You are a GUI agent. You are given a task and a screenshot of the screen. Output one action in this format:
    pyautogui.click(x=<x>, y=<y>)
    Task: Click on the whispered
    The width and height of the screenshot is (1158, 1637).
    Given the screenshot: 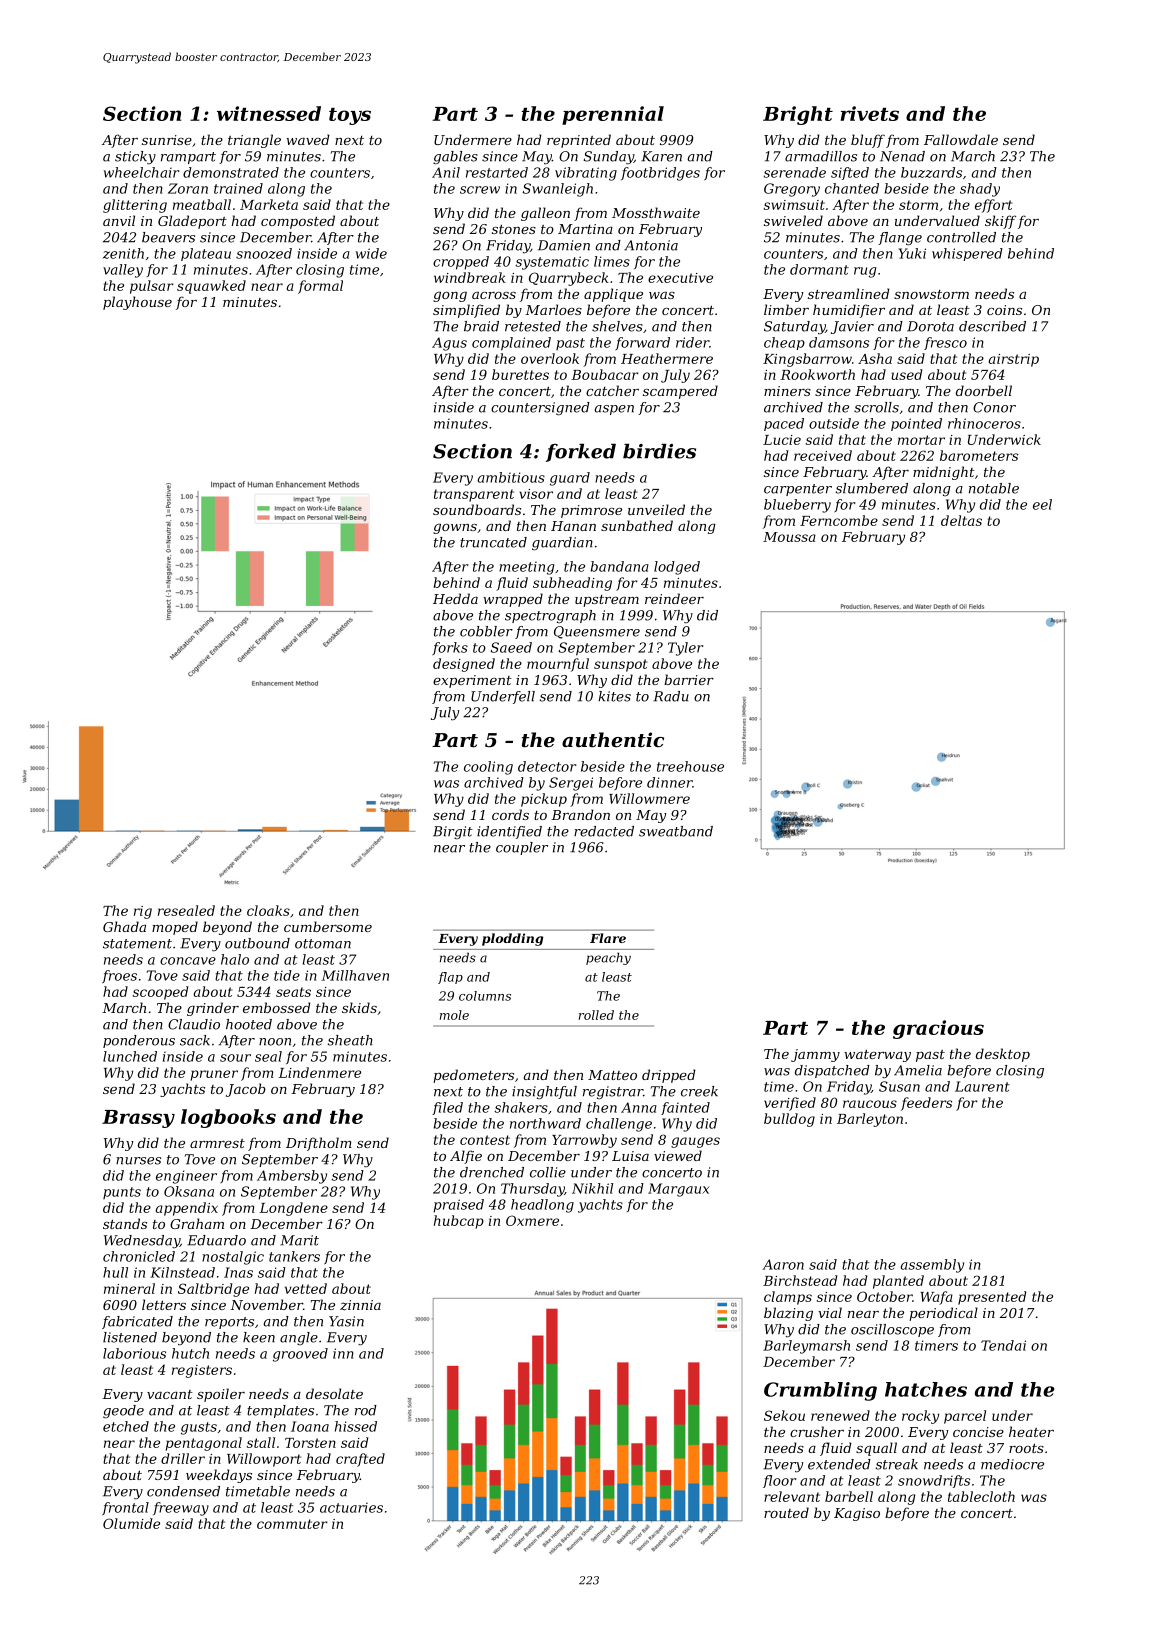 What is the action you would take?
    pyautogui.click(x=967, y=254)
